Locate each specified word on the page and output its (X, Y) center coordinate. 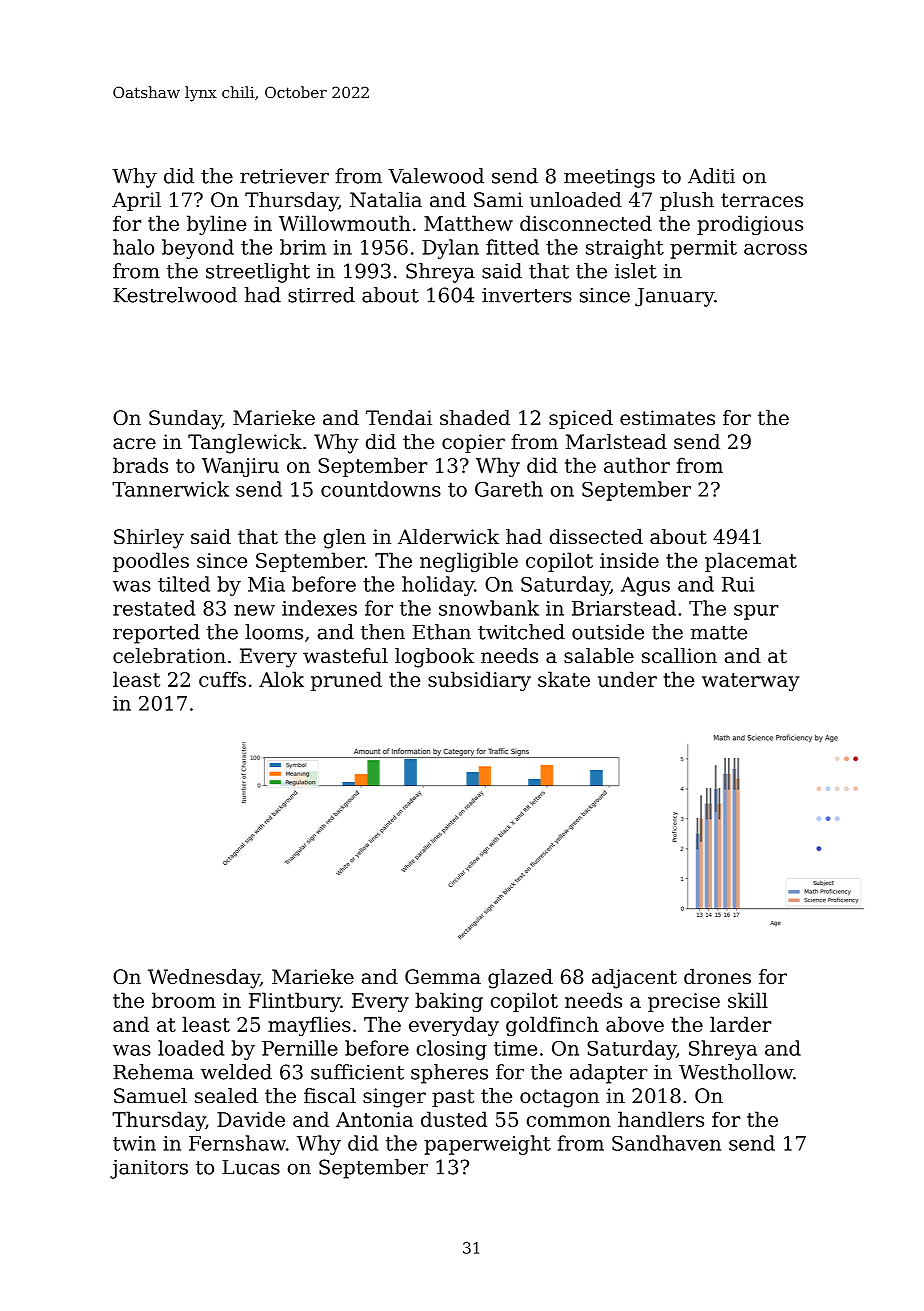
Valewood (436, 176)
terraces (762, 200)
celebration (169, 656)
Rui (738, 584)
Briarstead (624, 608)
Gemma (443, 977)
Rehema (153, 1072)
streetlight (258, 273)
